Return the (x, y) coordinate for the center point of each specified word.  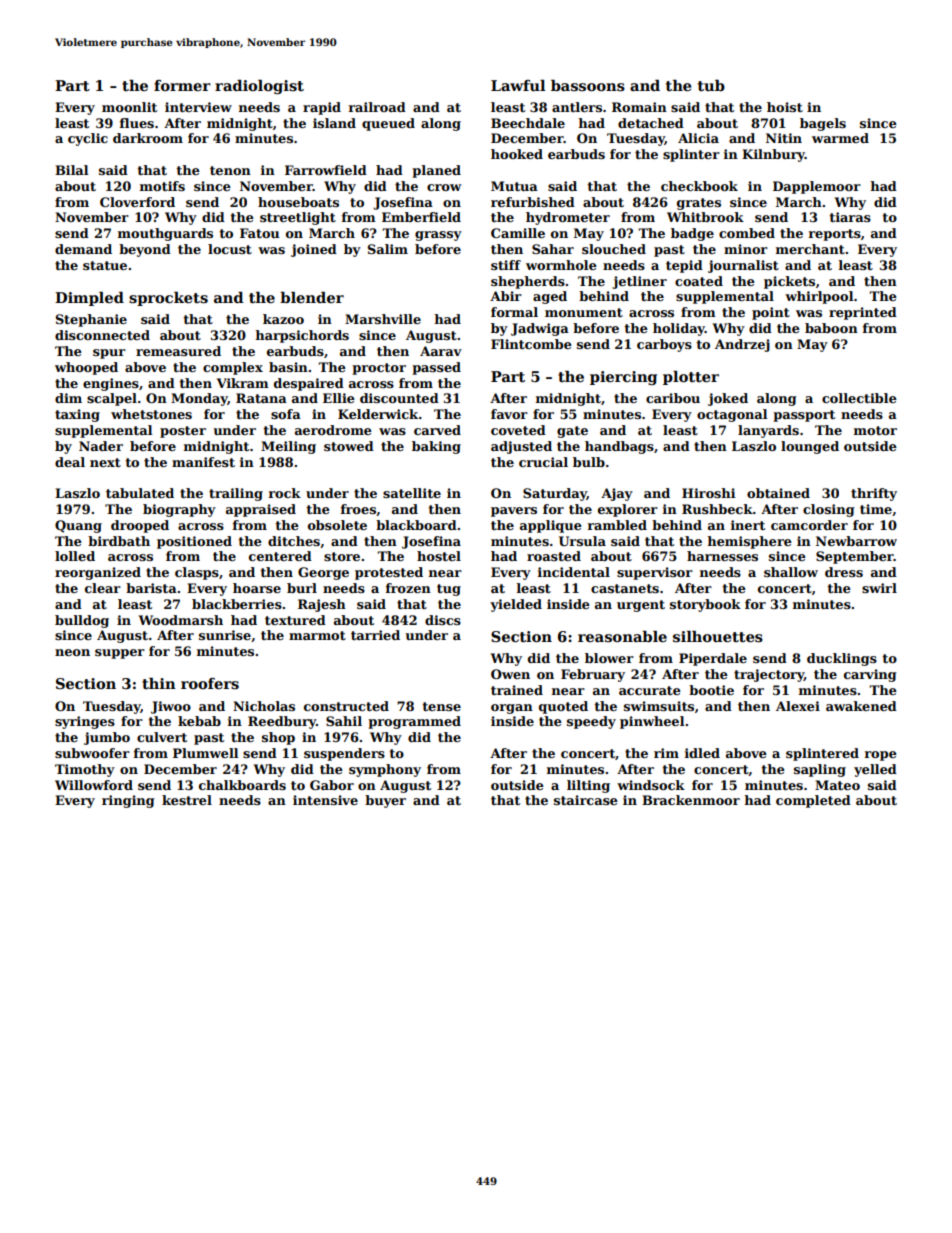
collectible (859, 398)
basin (288, 367)
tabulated (140, 493)
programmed (414, 722)
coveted (518, 430)
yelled (875, 770)
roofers (210, 683)
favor (509, 414)
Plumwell (205, 753)
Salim (388, 249)
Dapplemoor (817, 187)
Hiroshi (708, 493)
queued (388, 124)
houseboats (298, 202)
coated (699, 281)
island (334, 123)
